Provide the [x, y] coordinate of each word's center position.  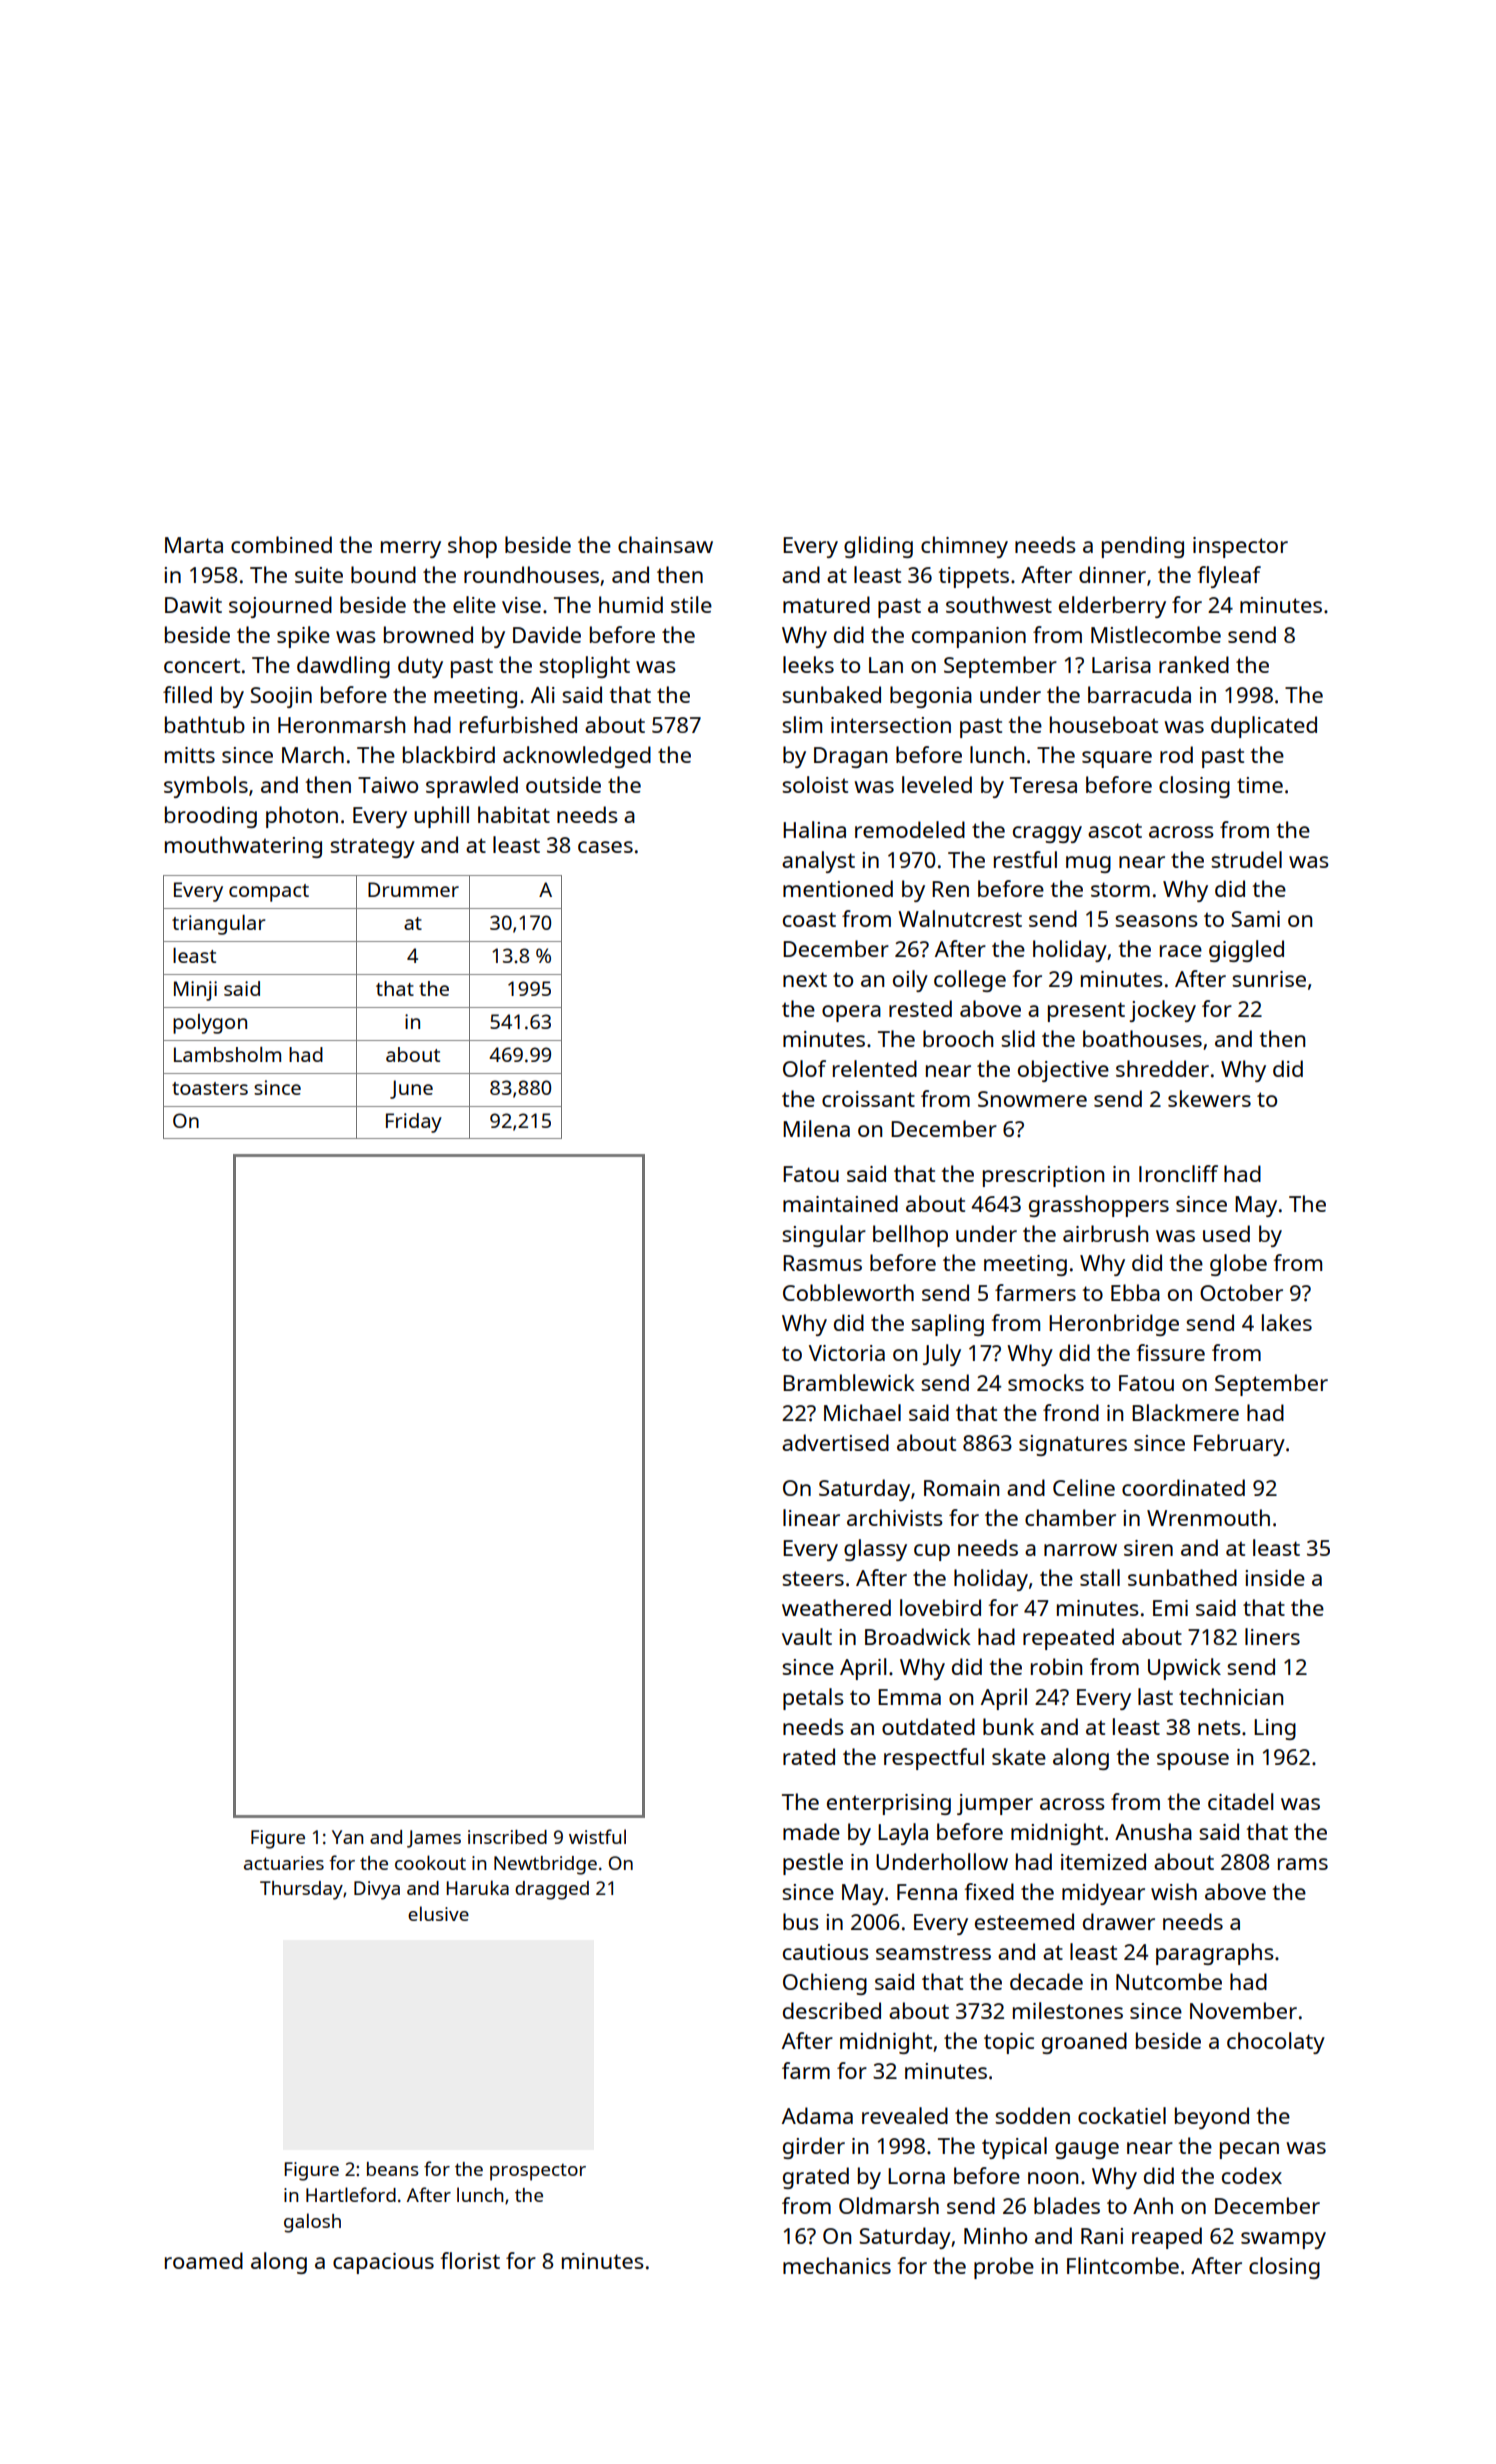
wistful [597, 1836]
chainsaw [665, 544]
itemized [1103, 1861]
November [1243, 2010]
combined [281, 544]
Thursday [301, 1890]
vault [807, 1636]
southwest [999, 604]
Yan [347, 1837]
